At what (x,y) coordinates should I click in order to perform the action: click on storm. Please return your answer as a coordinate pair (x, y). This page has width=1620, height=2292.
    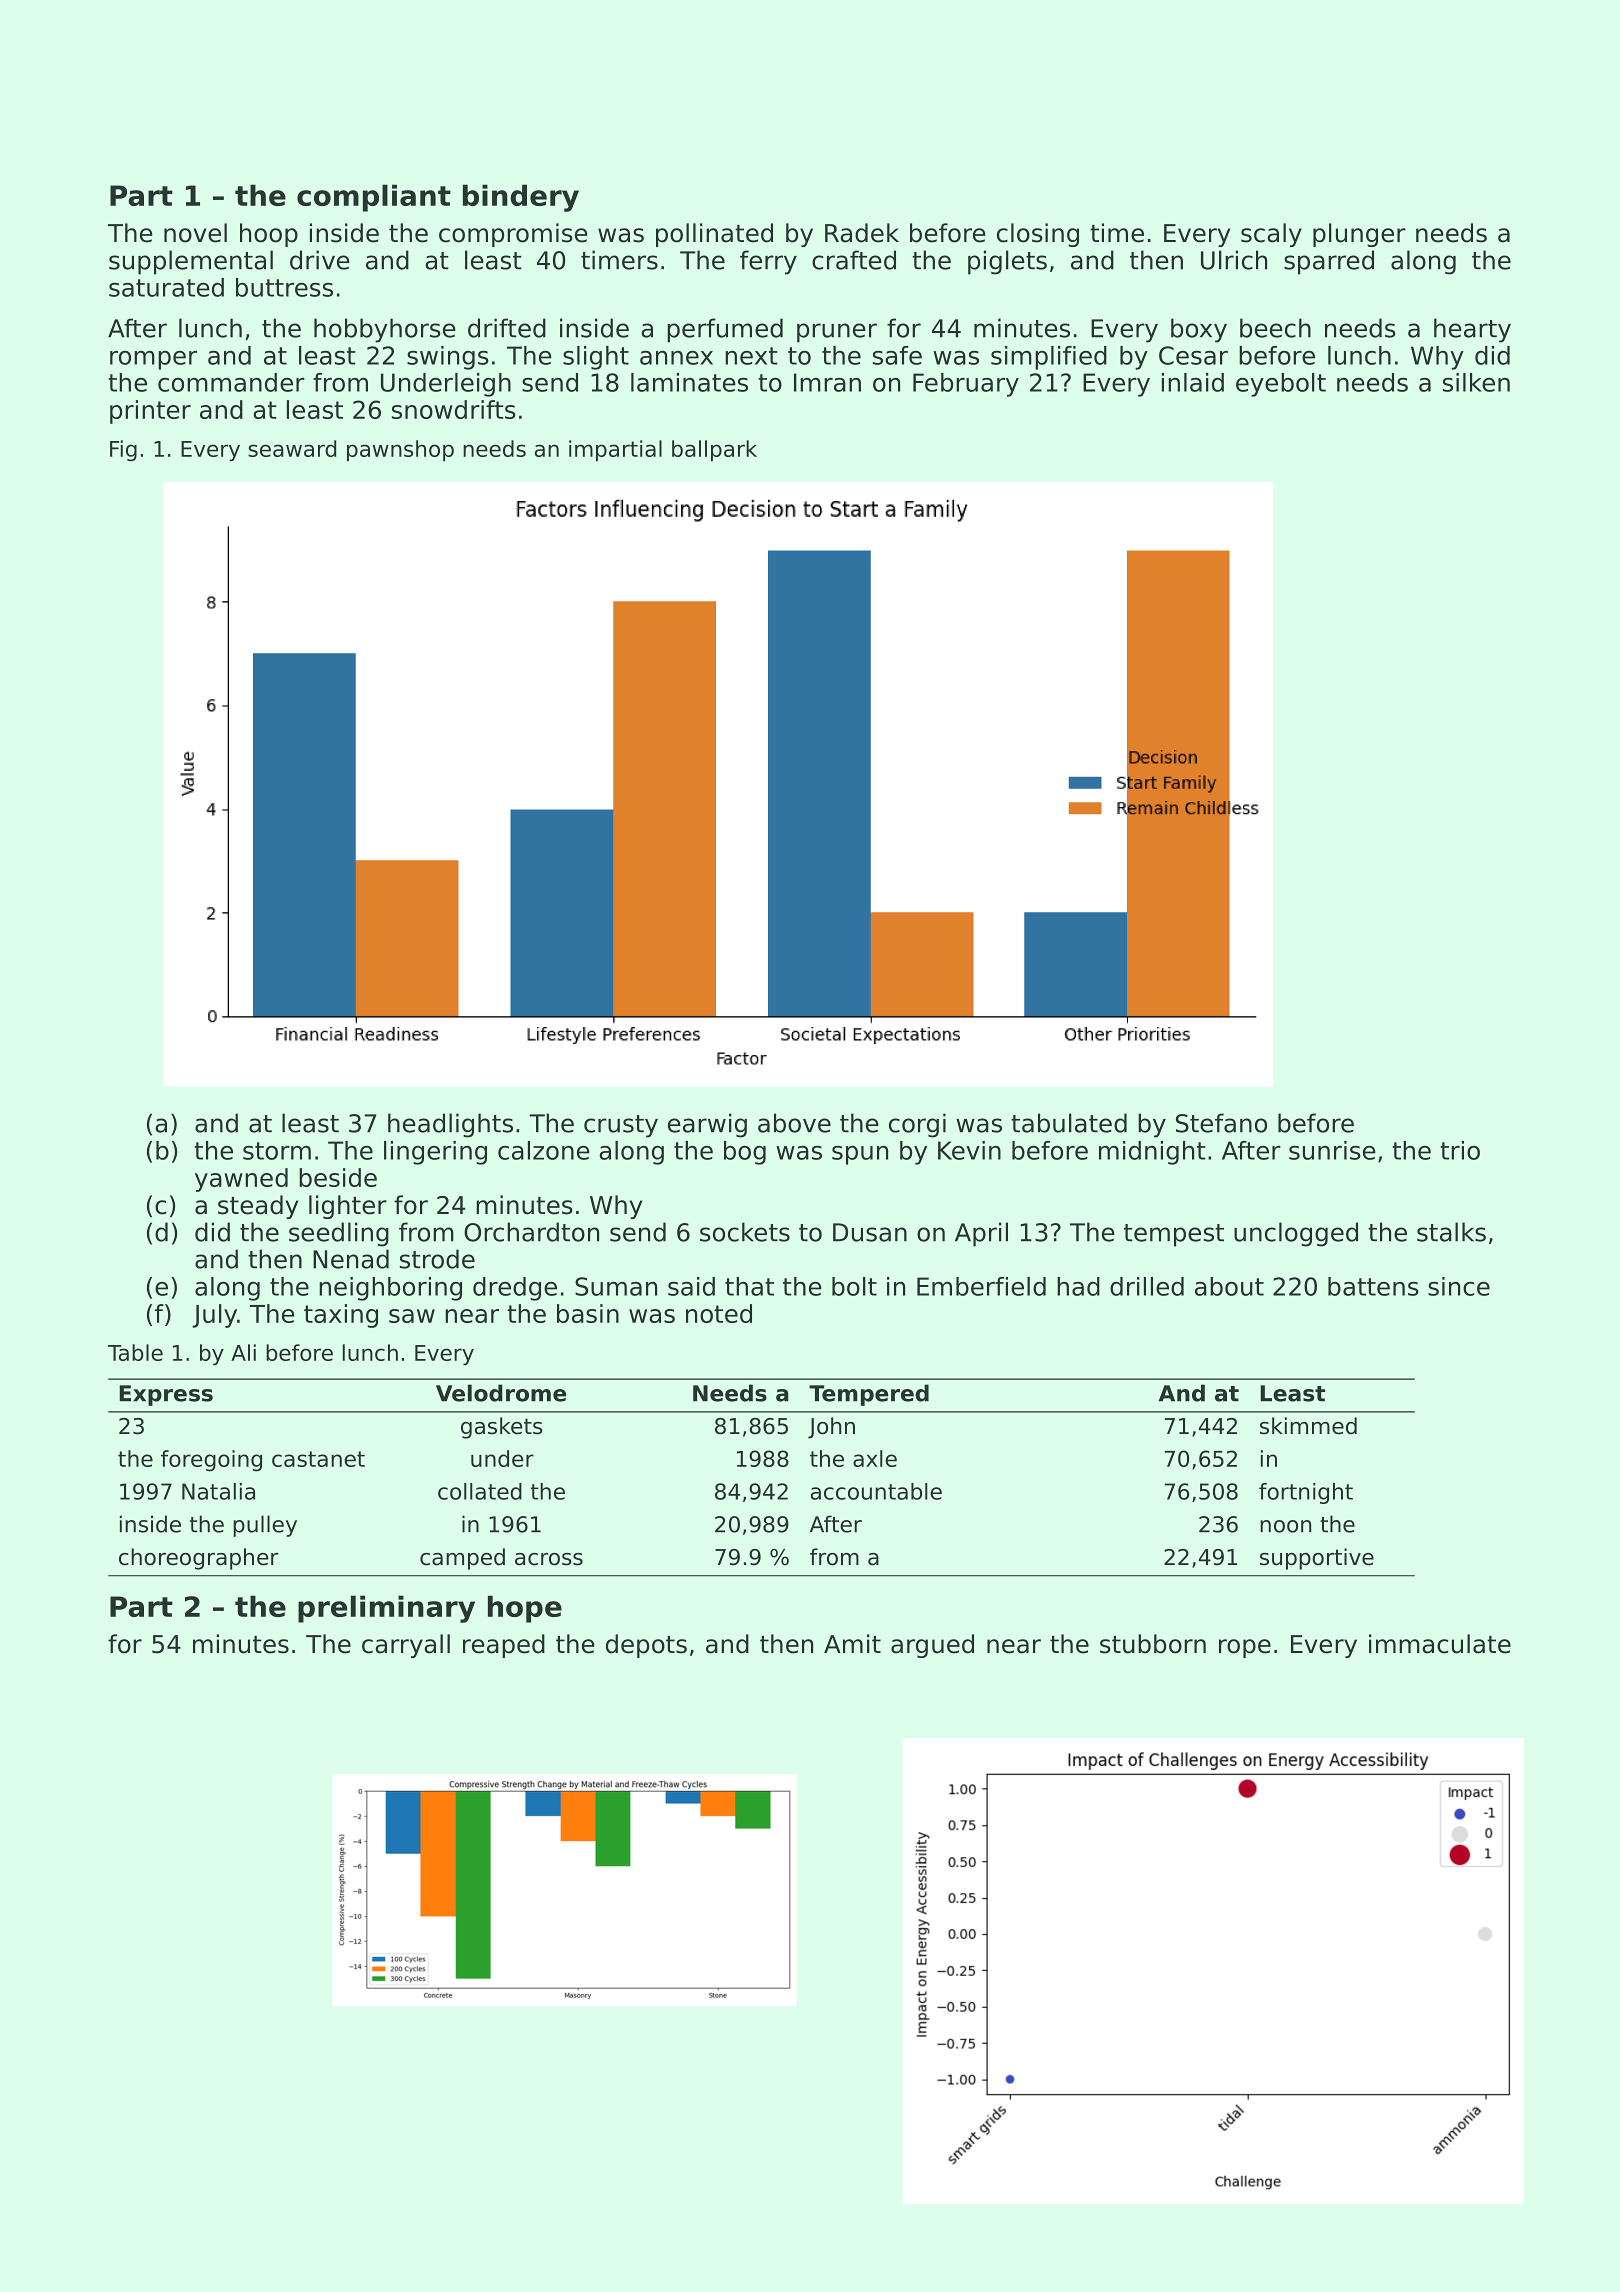
    Looking at the image, I should click on (277, 1151).
